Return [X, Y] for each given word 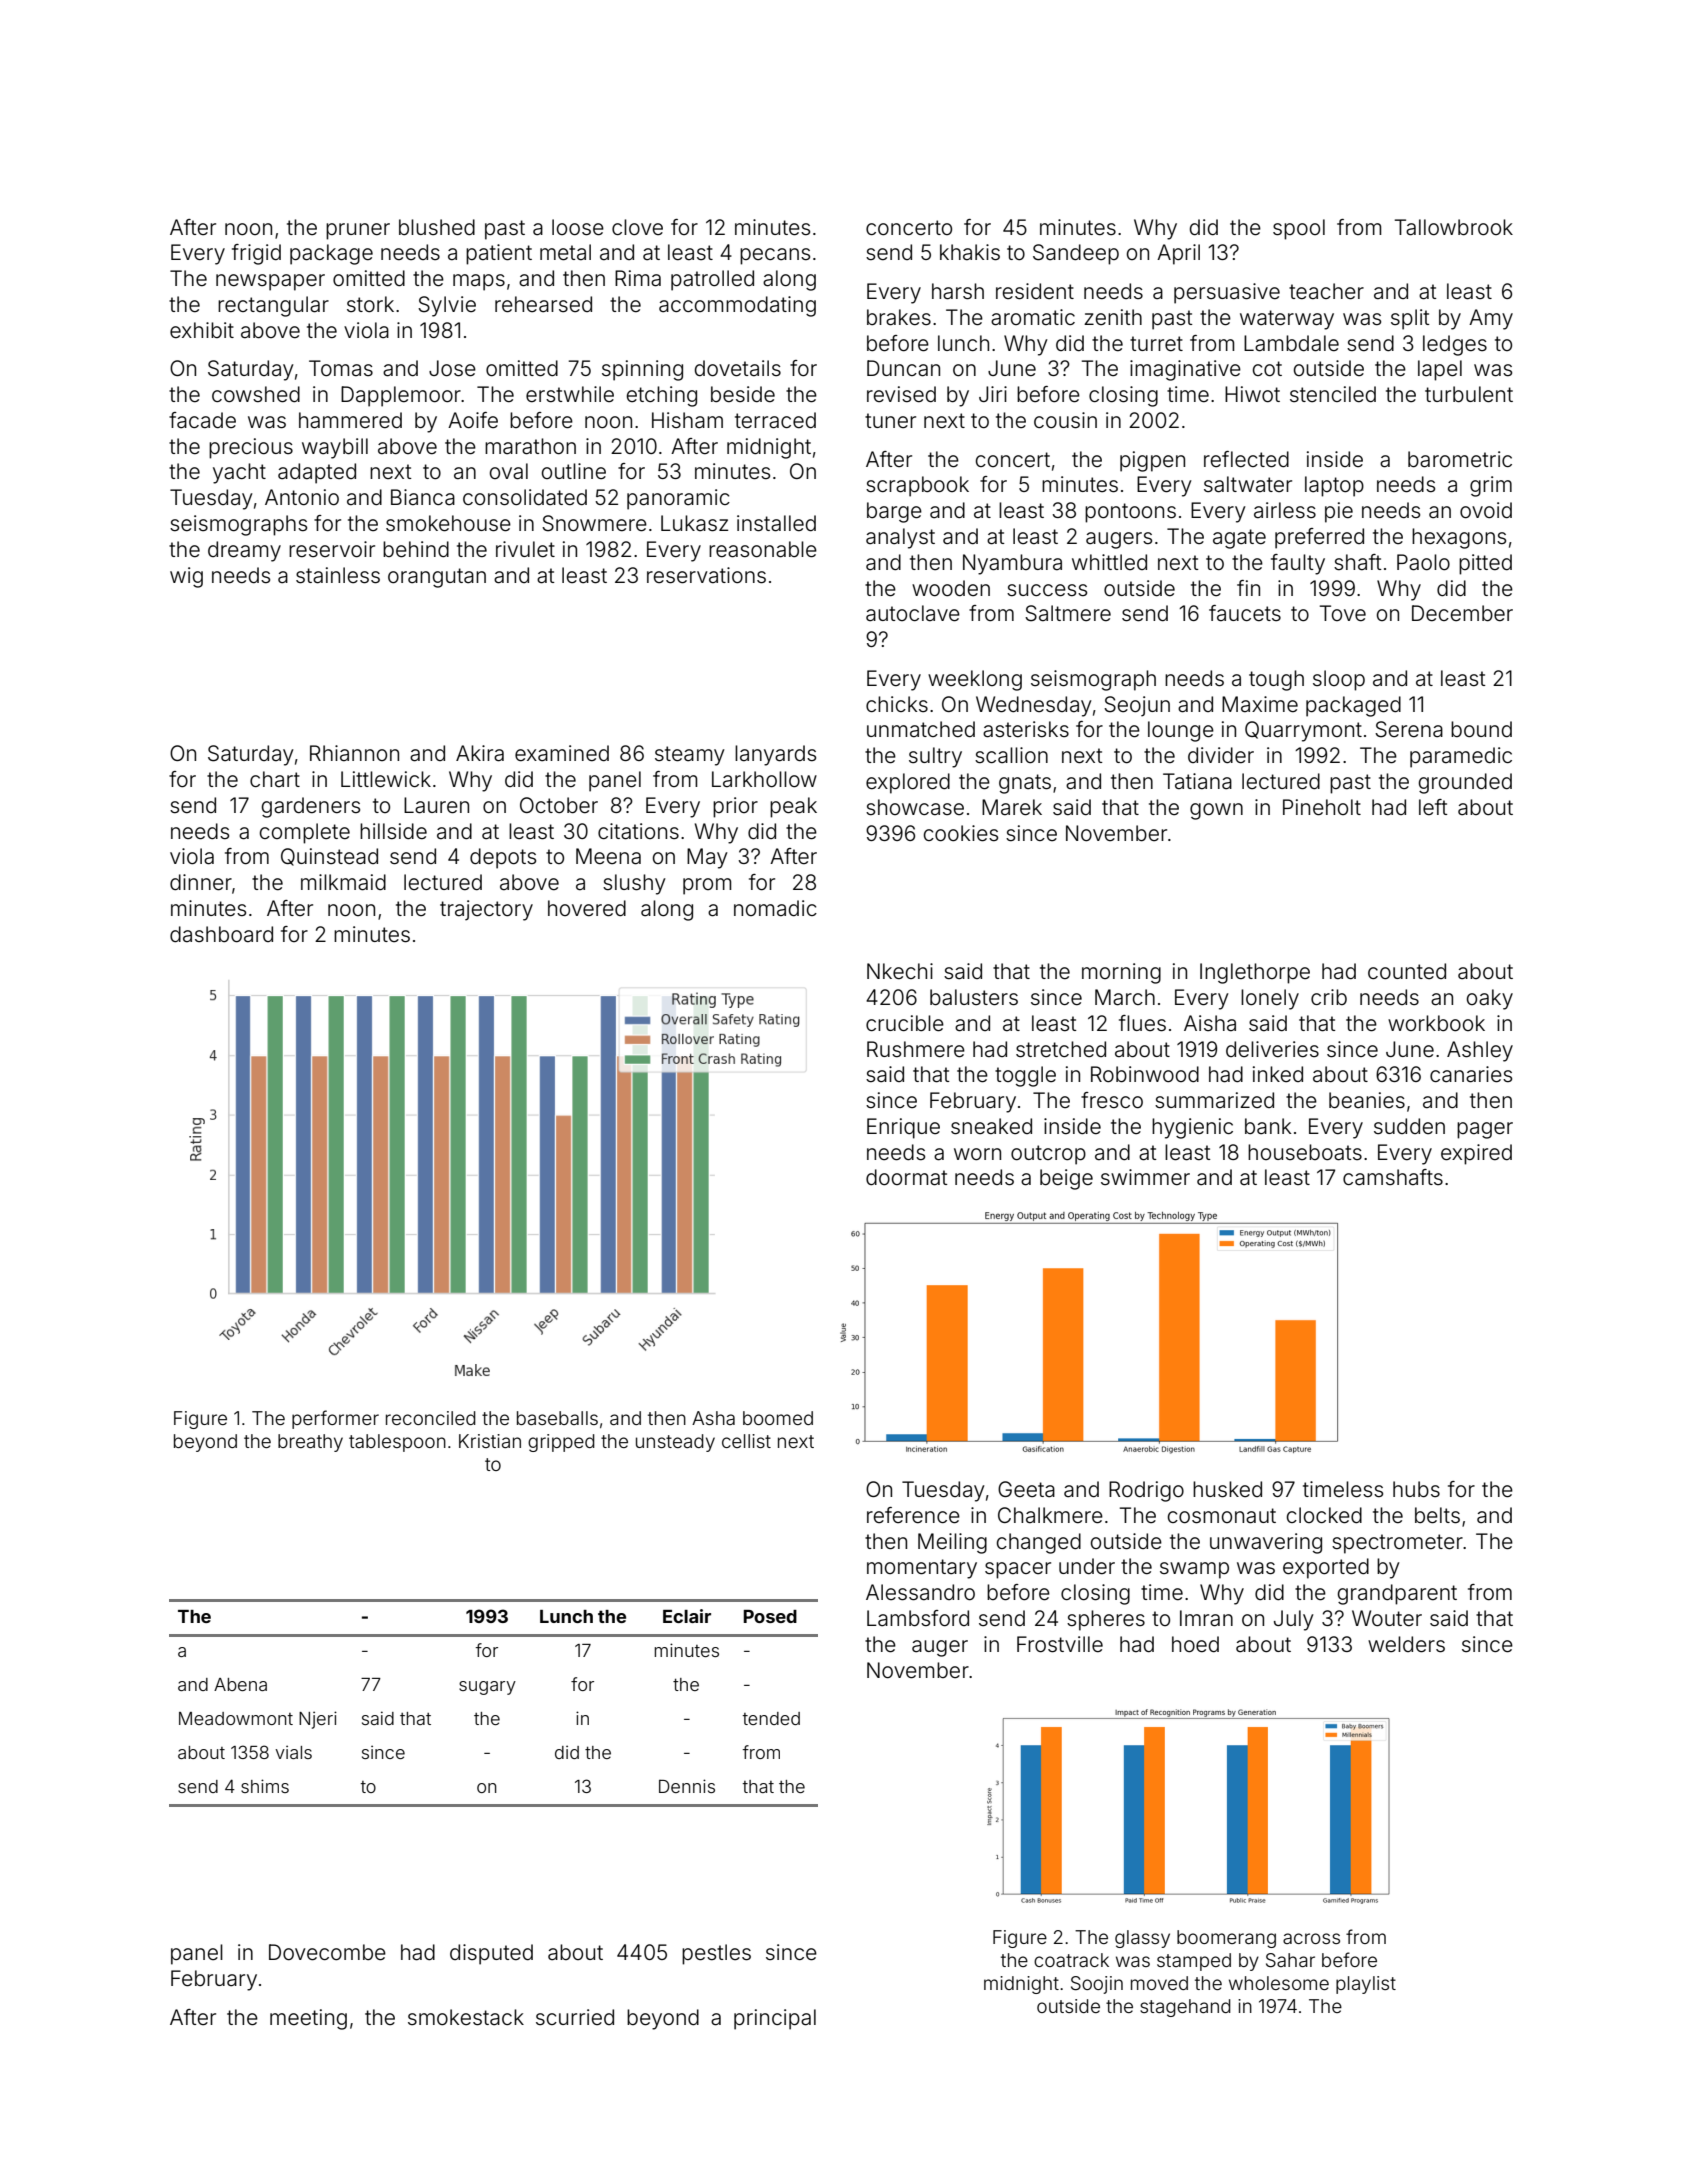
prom [707, 886]
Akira [480, 753]
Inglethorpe [1255, 973]
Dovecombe [327, 1952]
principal [775, 2019]
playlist [1366, 1985]
